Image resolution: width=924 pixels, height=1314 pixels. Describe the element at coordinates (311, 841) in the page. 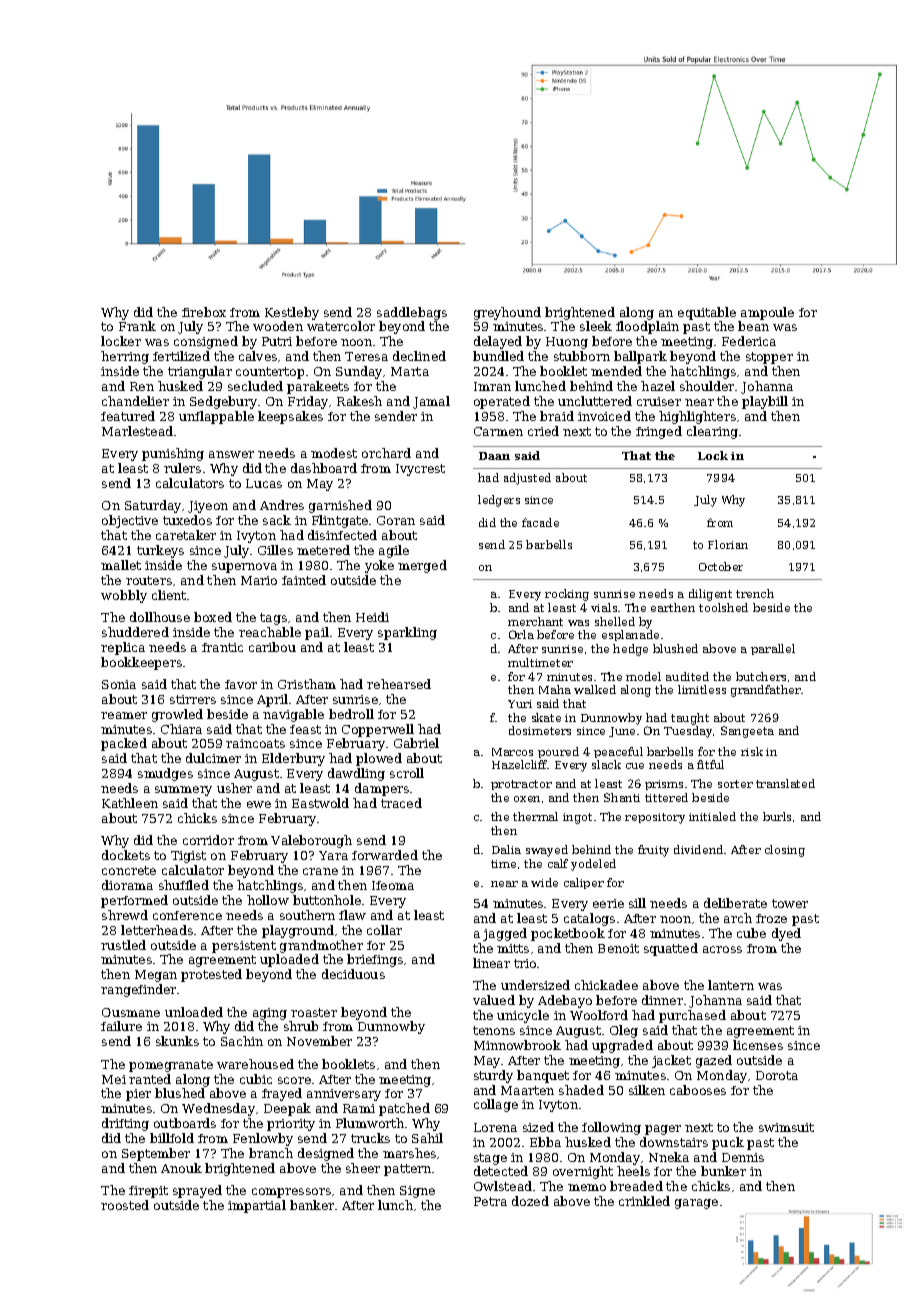

I see `Valeborough` at that location.
